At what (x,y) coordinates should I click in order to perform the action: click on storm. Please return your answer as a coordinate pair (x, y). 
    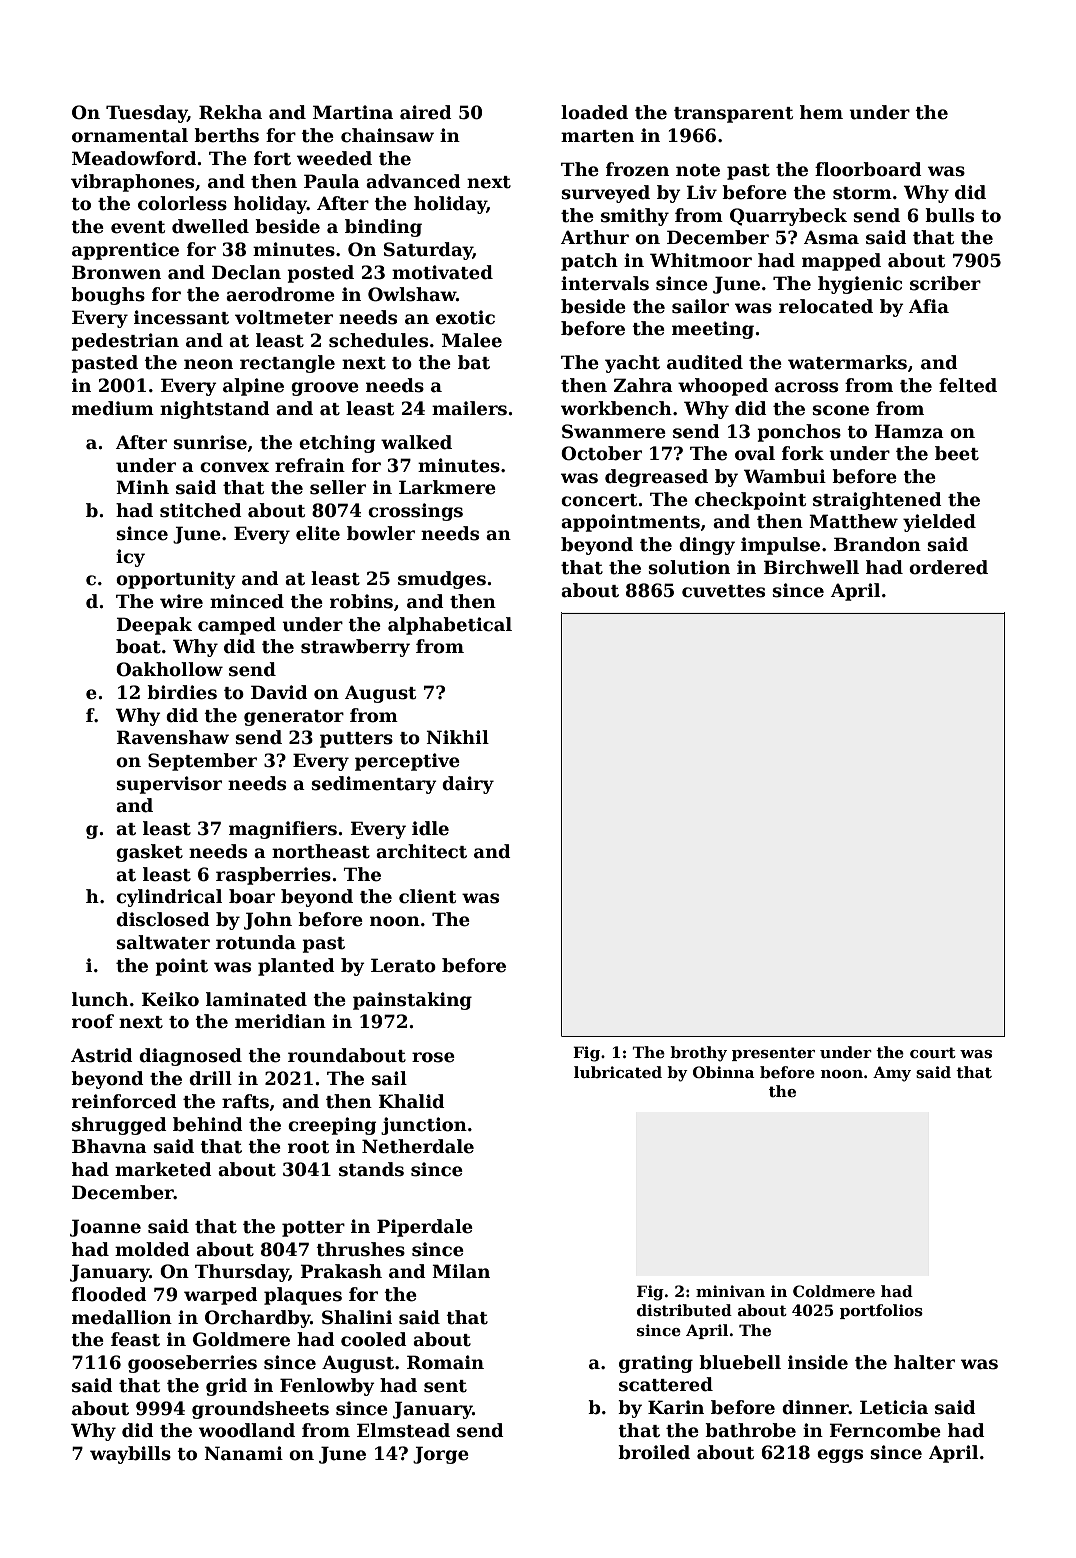
    Looking at the image, I should click on (862, 193).
